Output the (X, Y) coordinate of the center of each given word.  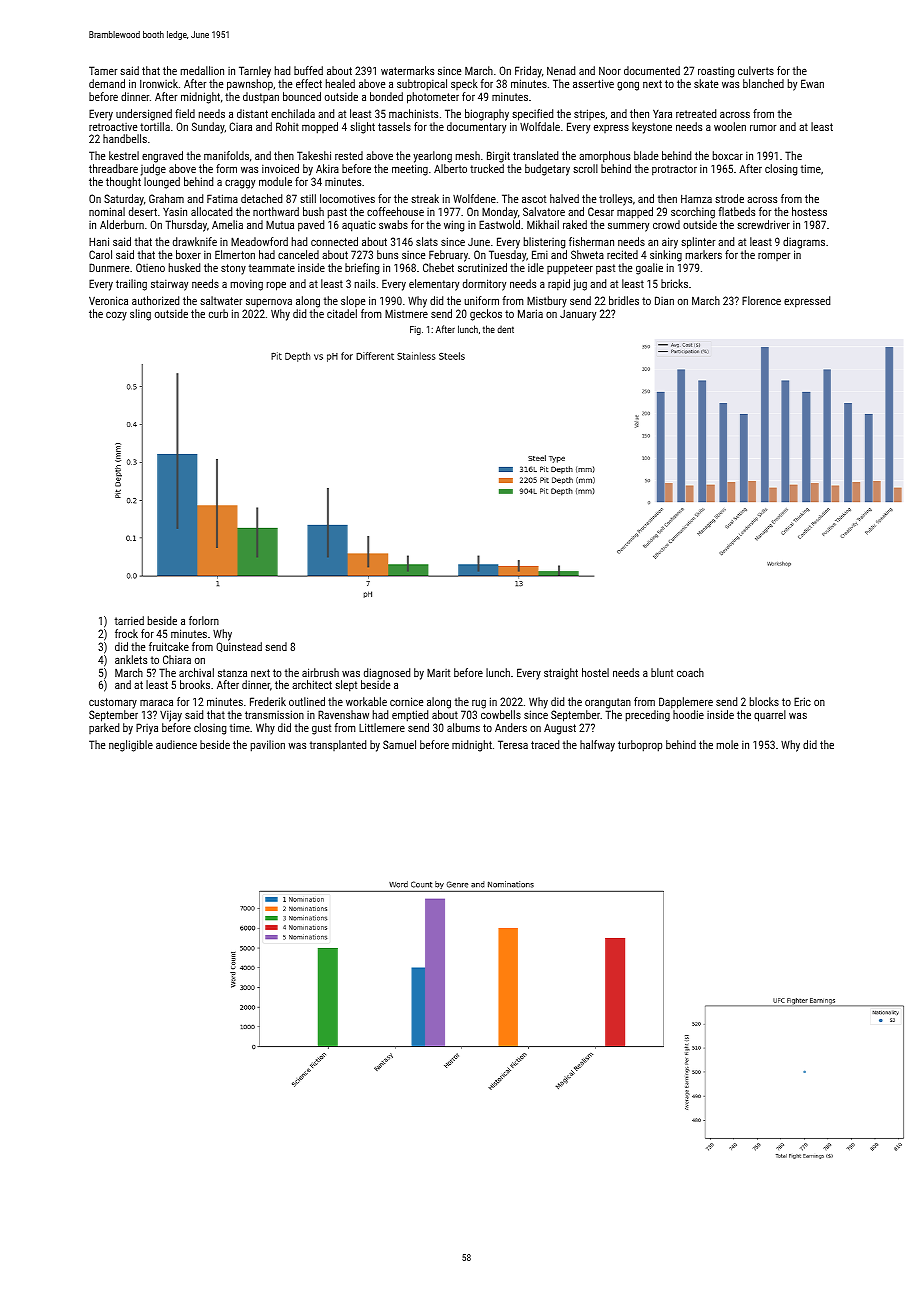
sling (140, 315)
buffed (308, 70)
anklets (131, 659)
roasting (716, 72)
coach (690, 672)
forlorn (204, 620)
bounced (302, 96)
